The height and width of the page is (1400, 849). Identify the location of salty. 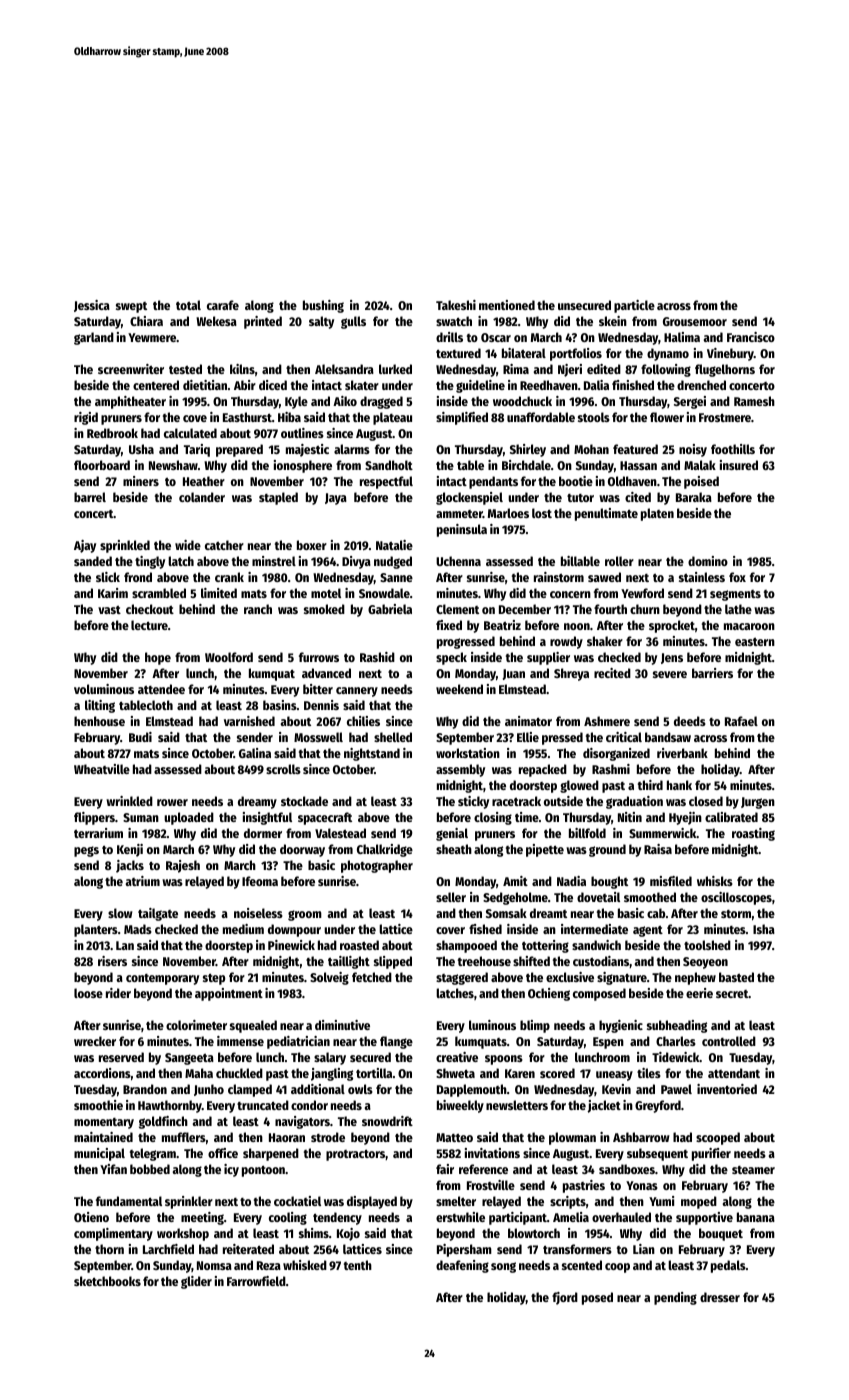
(321, 322).
